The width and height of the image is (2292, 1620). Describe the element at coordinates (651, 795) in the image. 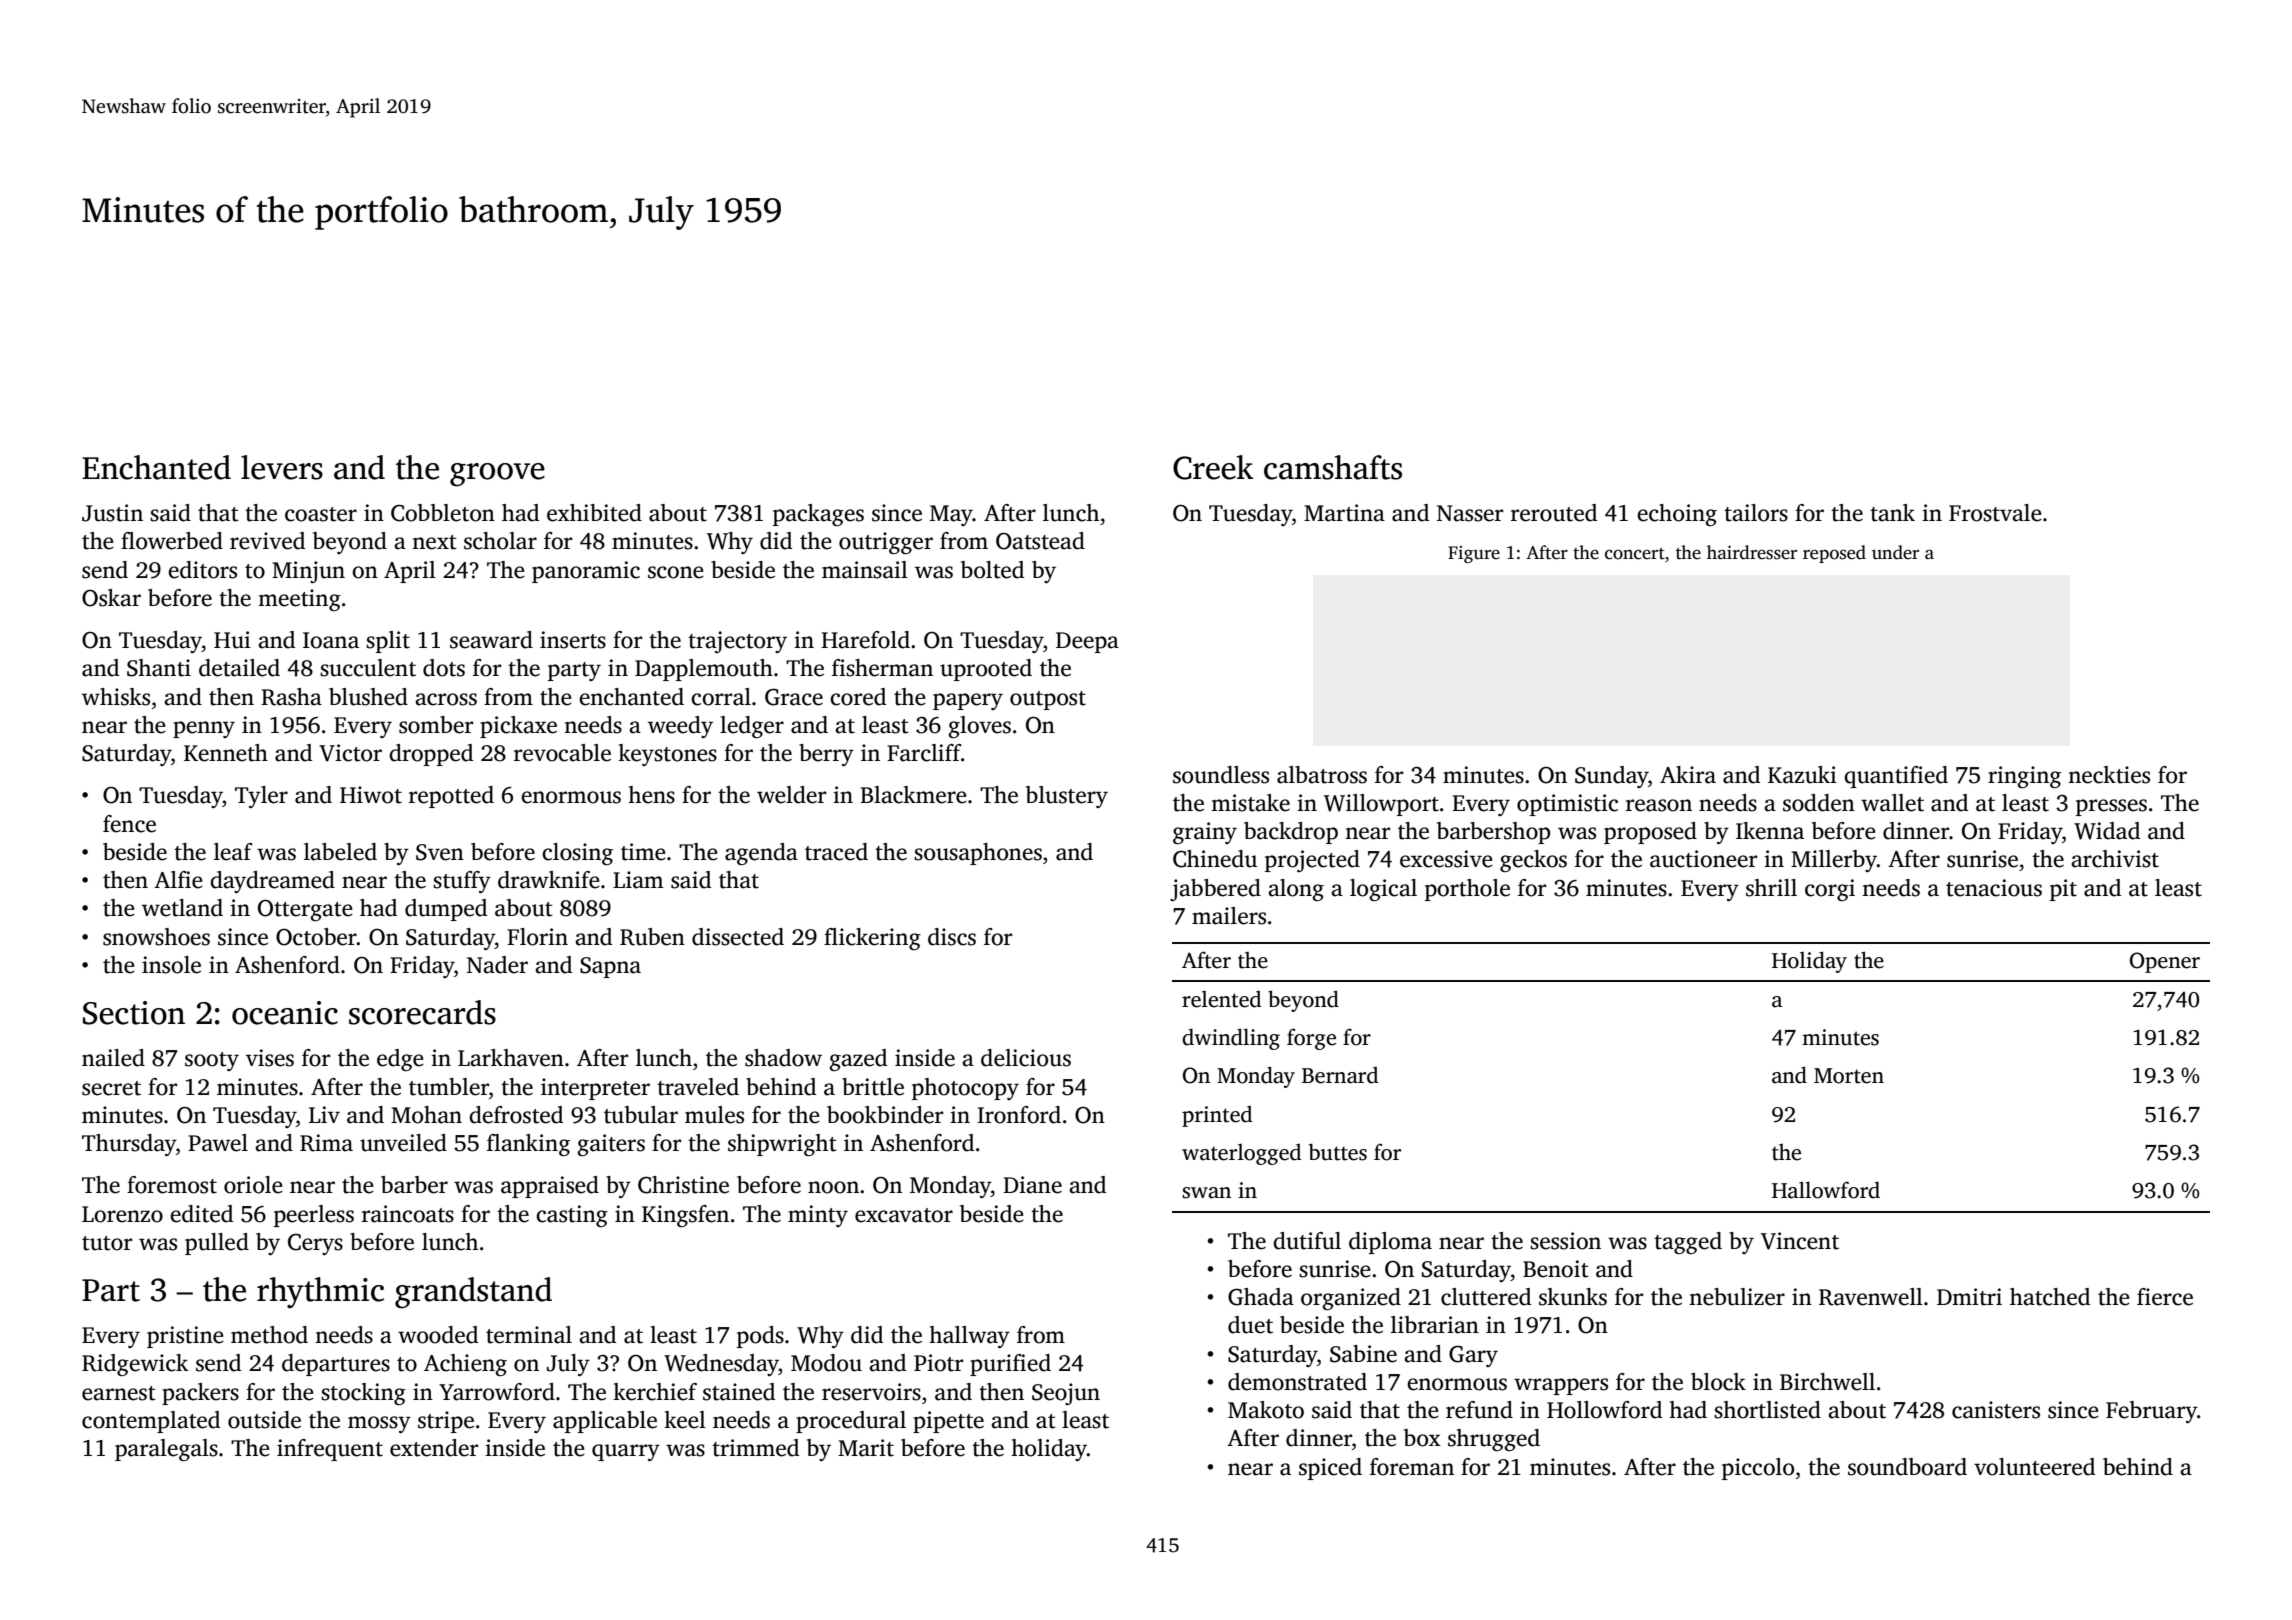

I see `hens` at that location.
